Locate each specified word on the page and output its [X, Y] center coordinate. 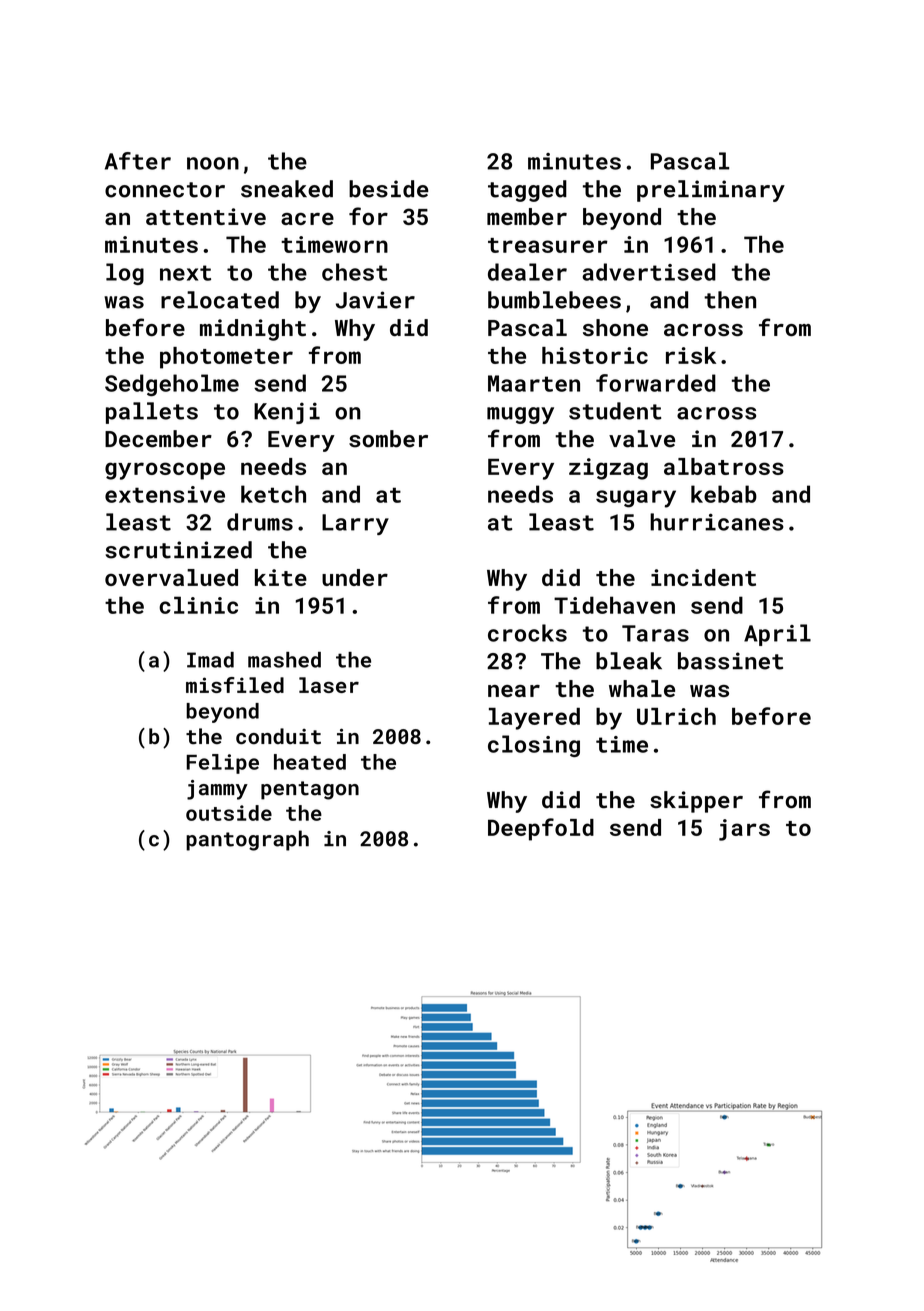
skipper [696, 802]
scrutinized [178, 550]
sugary [636, 499]
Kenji [287, 413]
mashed [284, 660]
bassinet [730, 661]
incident [703, 577]
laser [329, 685]
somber [388, 439]
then [730, 300]
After [138, 161]
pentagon [310, 790]
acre [307, 219]
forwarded [656, 383]
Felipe [222, 764]
